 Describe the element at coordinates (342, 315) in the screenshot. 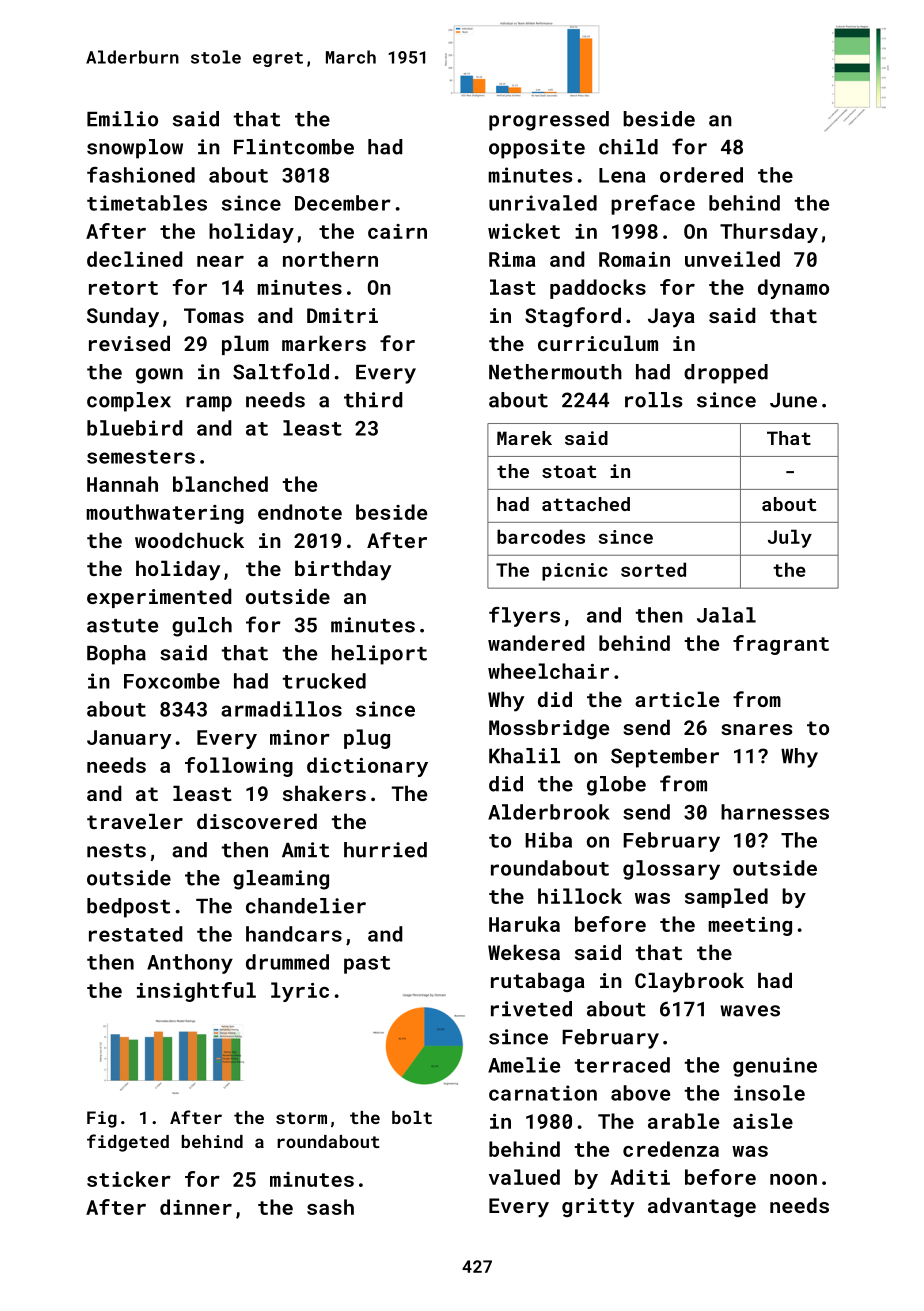

I see `Dmitri` at that location.
